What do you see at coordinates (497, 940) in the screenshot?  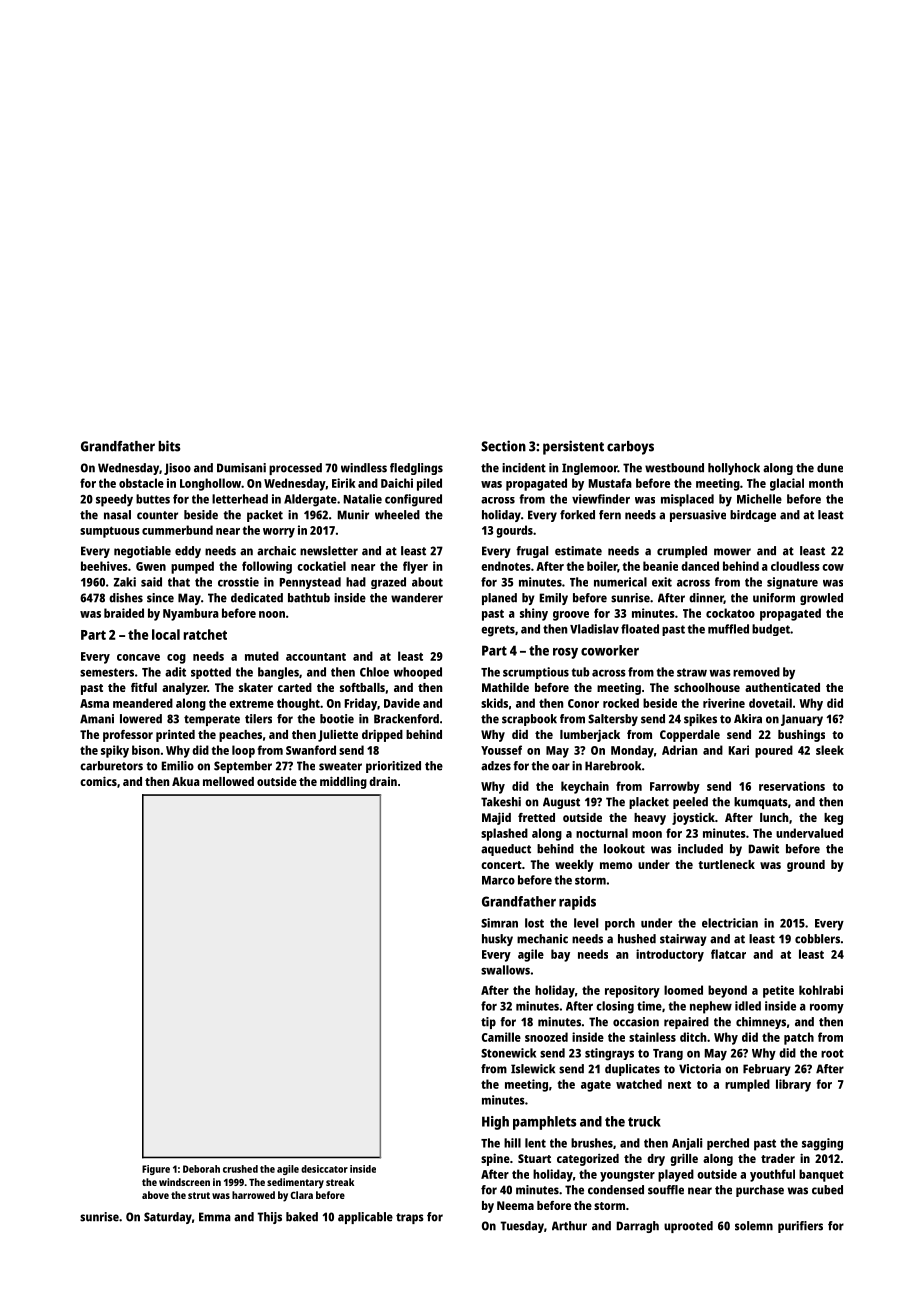 I see `husky` at bounding box center [497, 940].
